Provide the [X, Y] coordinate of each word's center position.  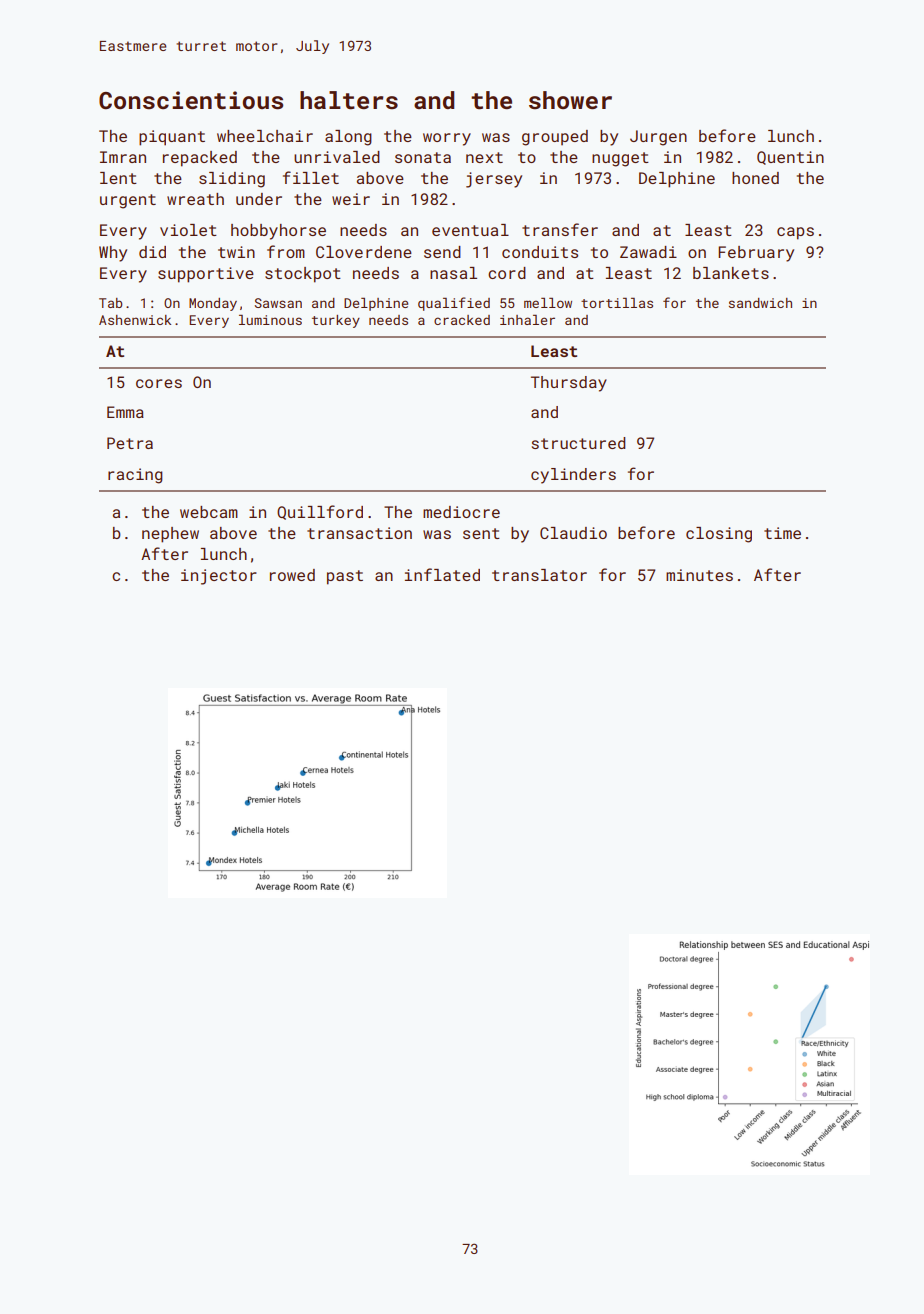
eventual [470, 230]
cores [159, 383]
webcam [209, 512]
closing [719, 535]
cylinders [573, 476]
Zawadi [648, 252]
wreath [195, 199]
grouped [555, 138]
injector [219, 577]
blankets [731, 273]
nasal [453, 273]
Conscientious [191, 100]
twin [236, 252]
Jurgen [658, 138]
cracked [462, 320]
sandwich [760, 303]
